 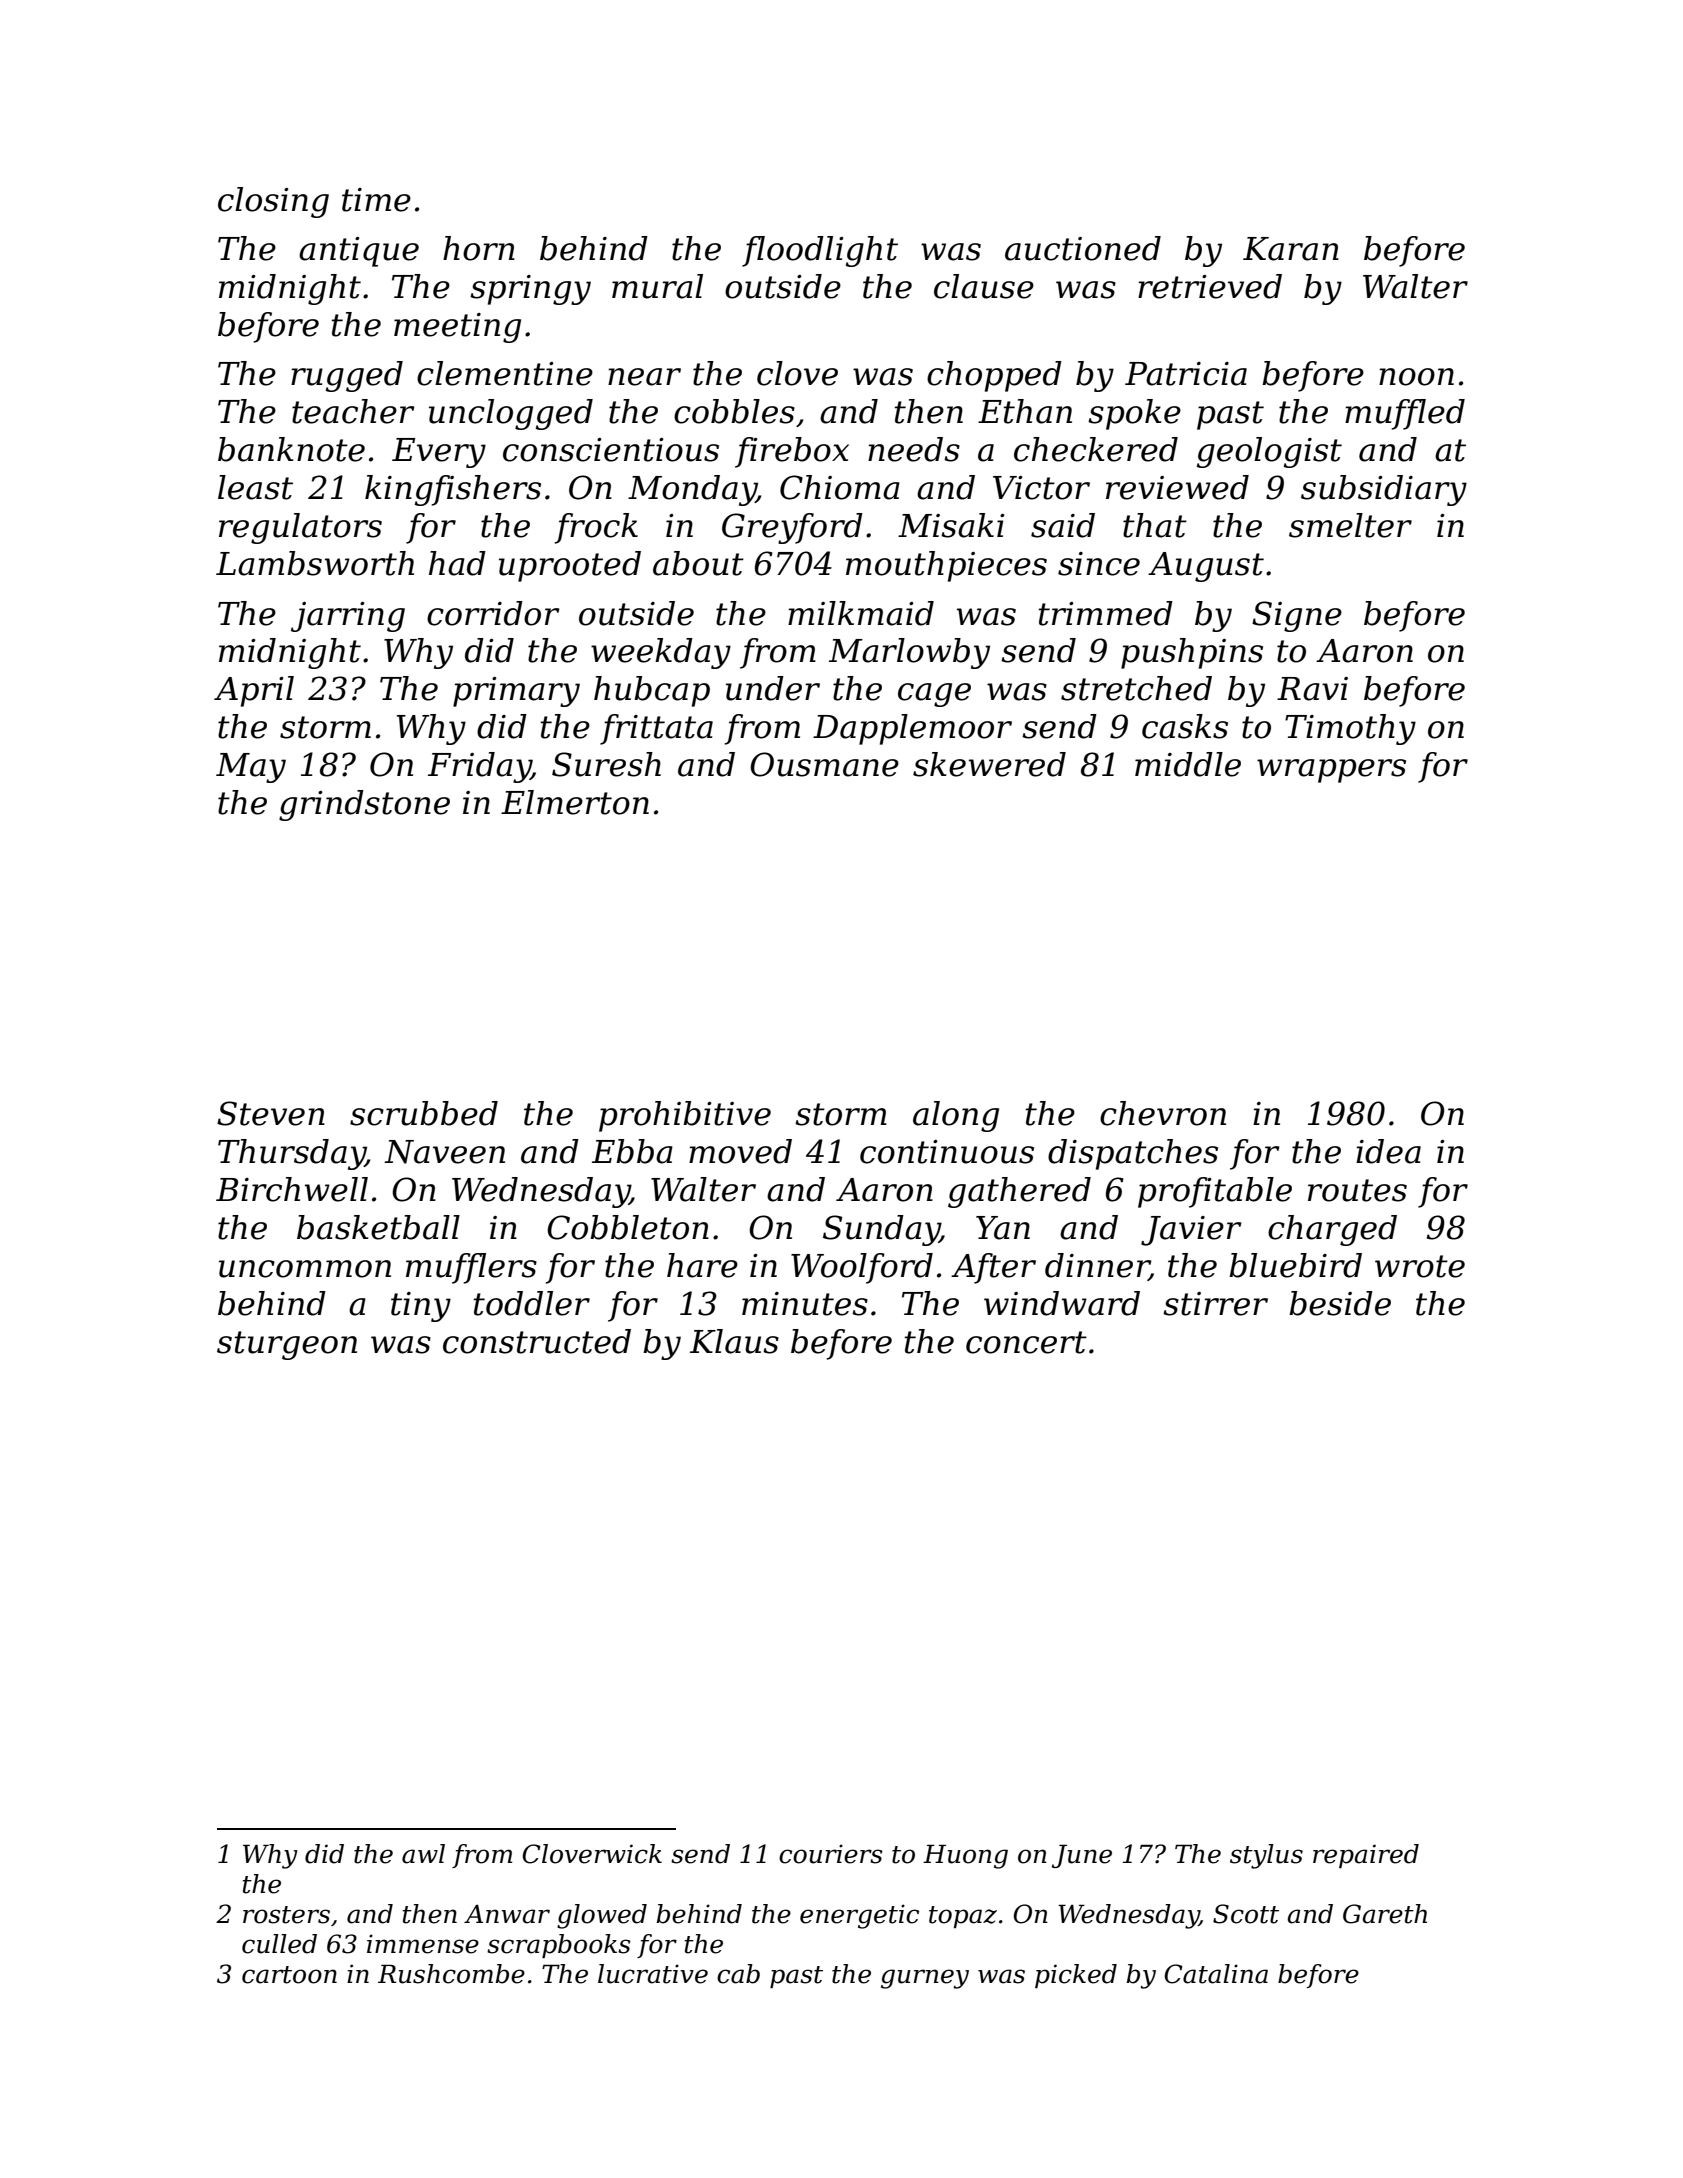 What do you see at coordinates (956, 1116) in the screenshot?
I see `along` at bounding box center [956, 1116].
